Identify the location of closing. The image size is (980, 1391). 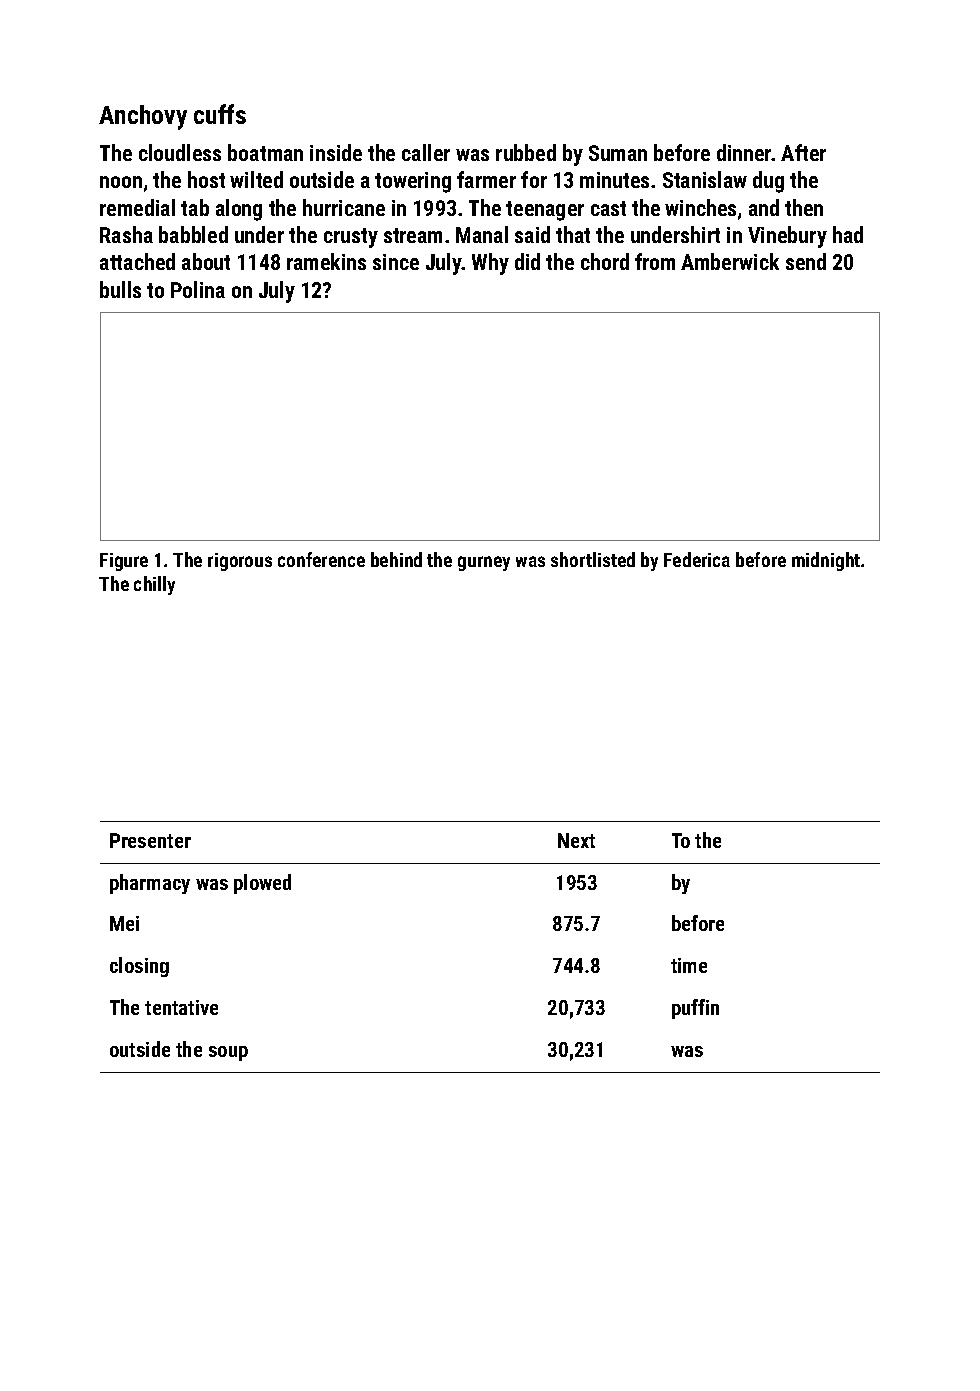
(139, 967).
